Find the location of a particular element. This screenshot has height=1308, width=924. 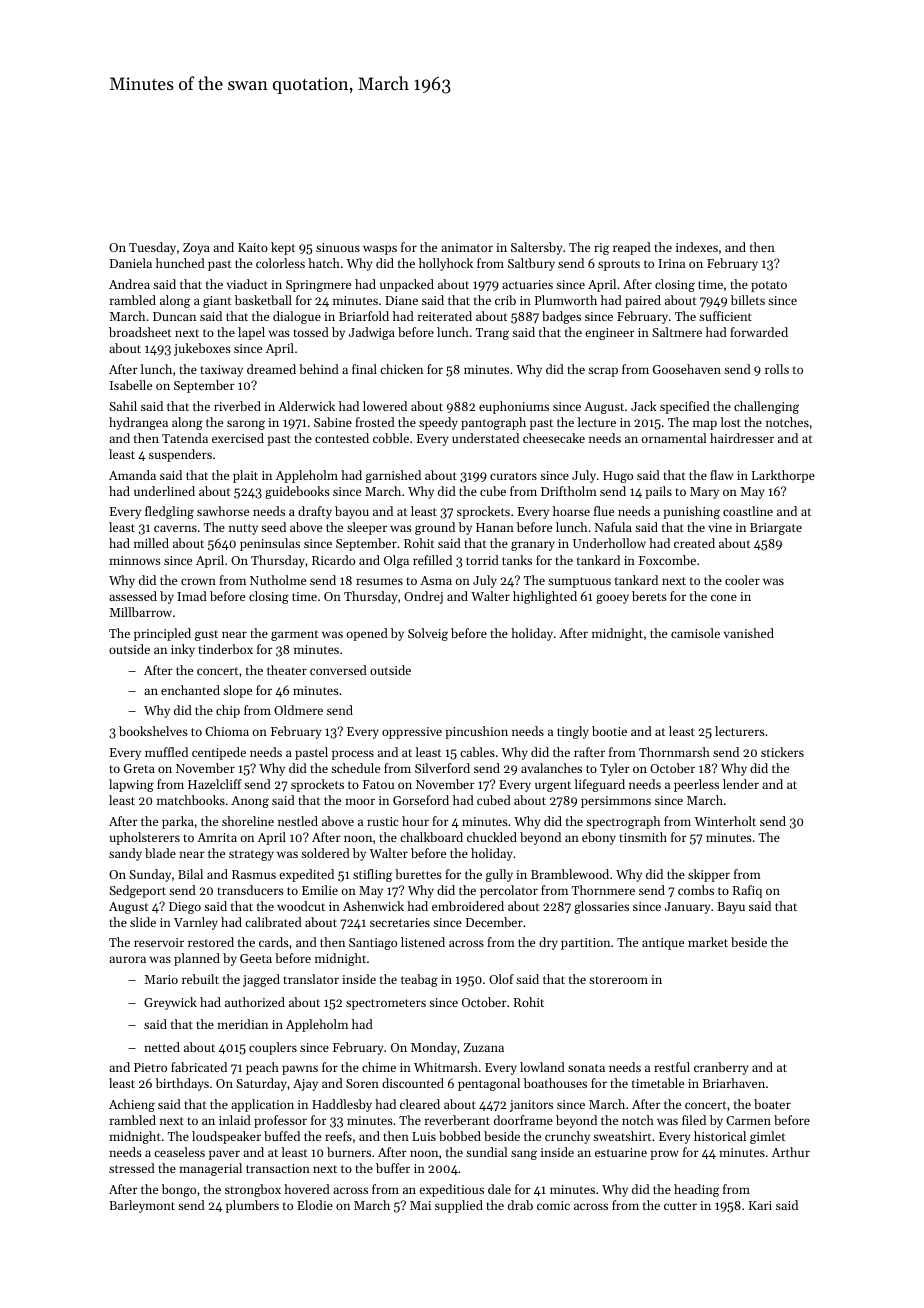

Pietro is located at coordinates (150, 1067).
